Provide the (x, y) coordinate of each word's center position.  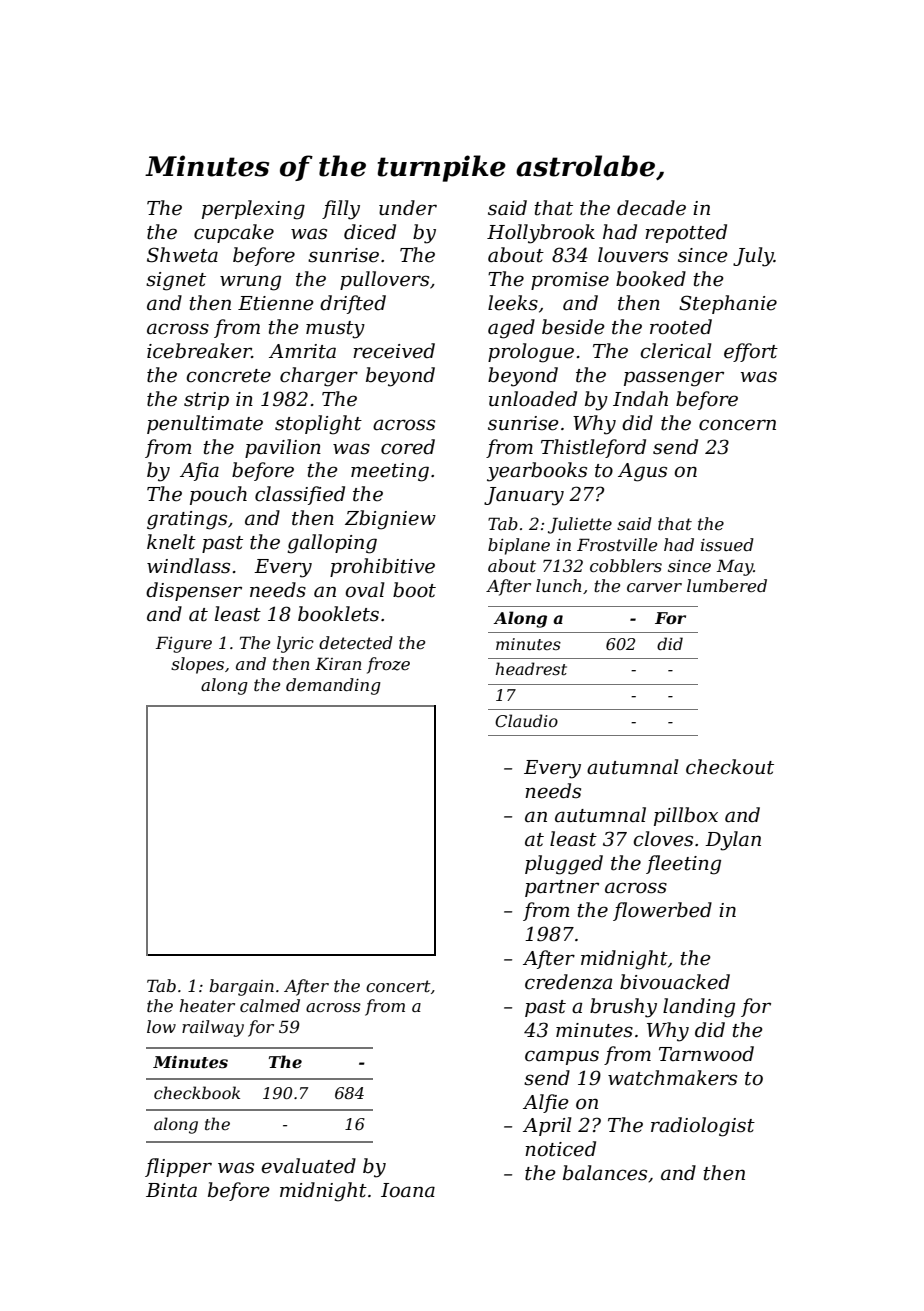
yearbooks (537, 472)
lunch (558, 585)
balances (605, 1173)
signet (176, 281)
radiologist (703, 1127)
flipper (178, 1167)
